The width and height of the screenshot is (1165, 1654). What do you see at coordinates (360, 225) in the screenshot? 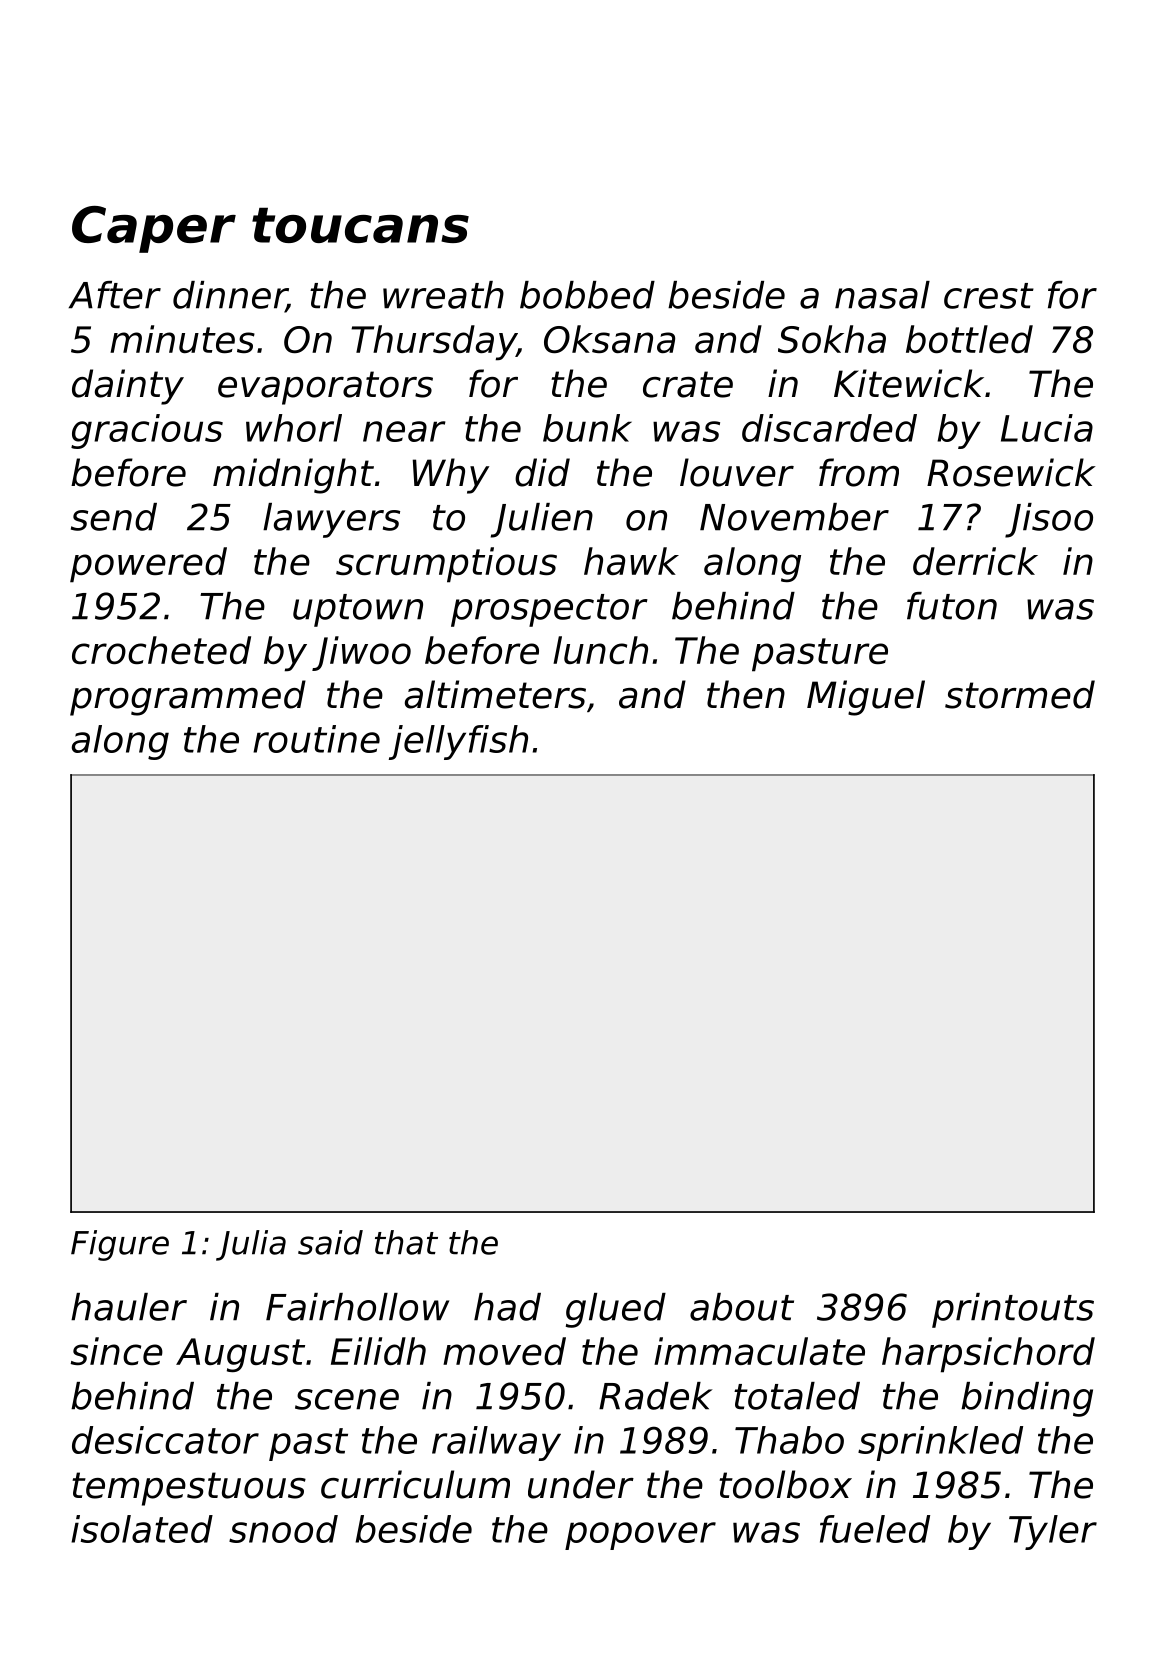
I see `toucans` at bounding box center [360, 225].
